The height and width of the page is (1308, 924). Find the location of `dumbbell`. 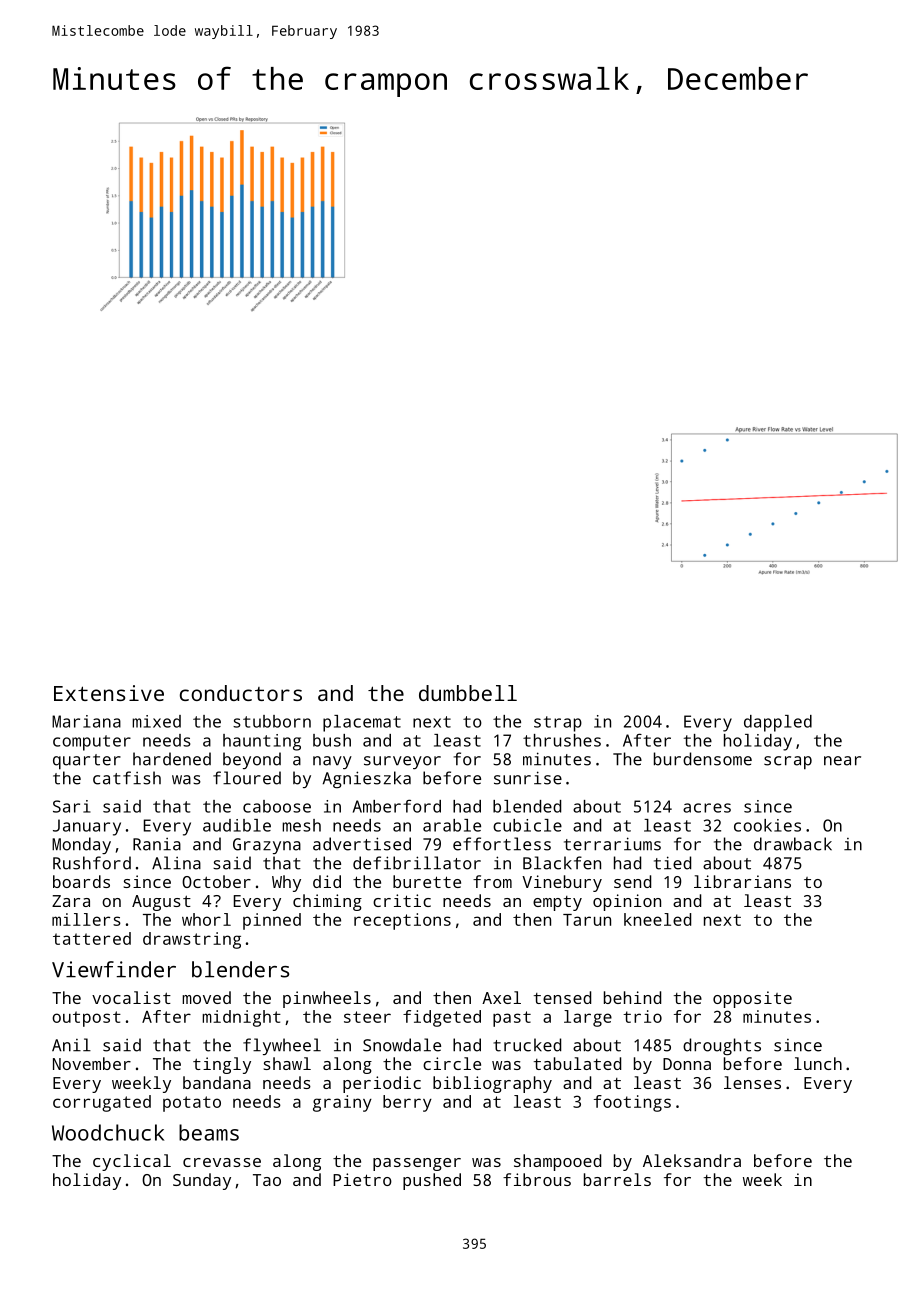

dumbbell is located at coordinates (468, 693).
